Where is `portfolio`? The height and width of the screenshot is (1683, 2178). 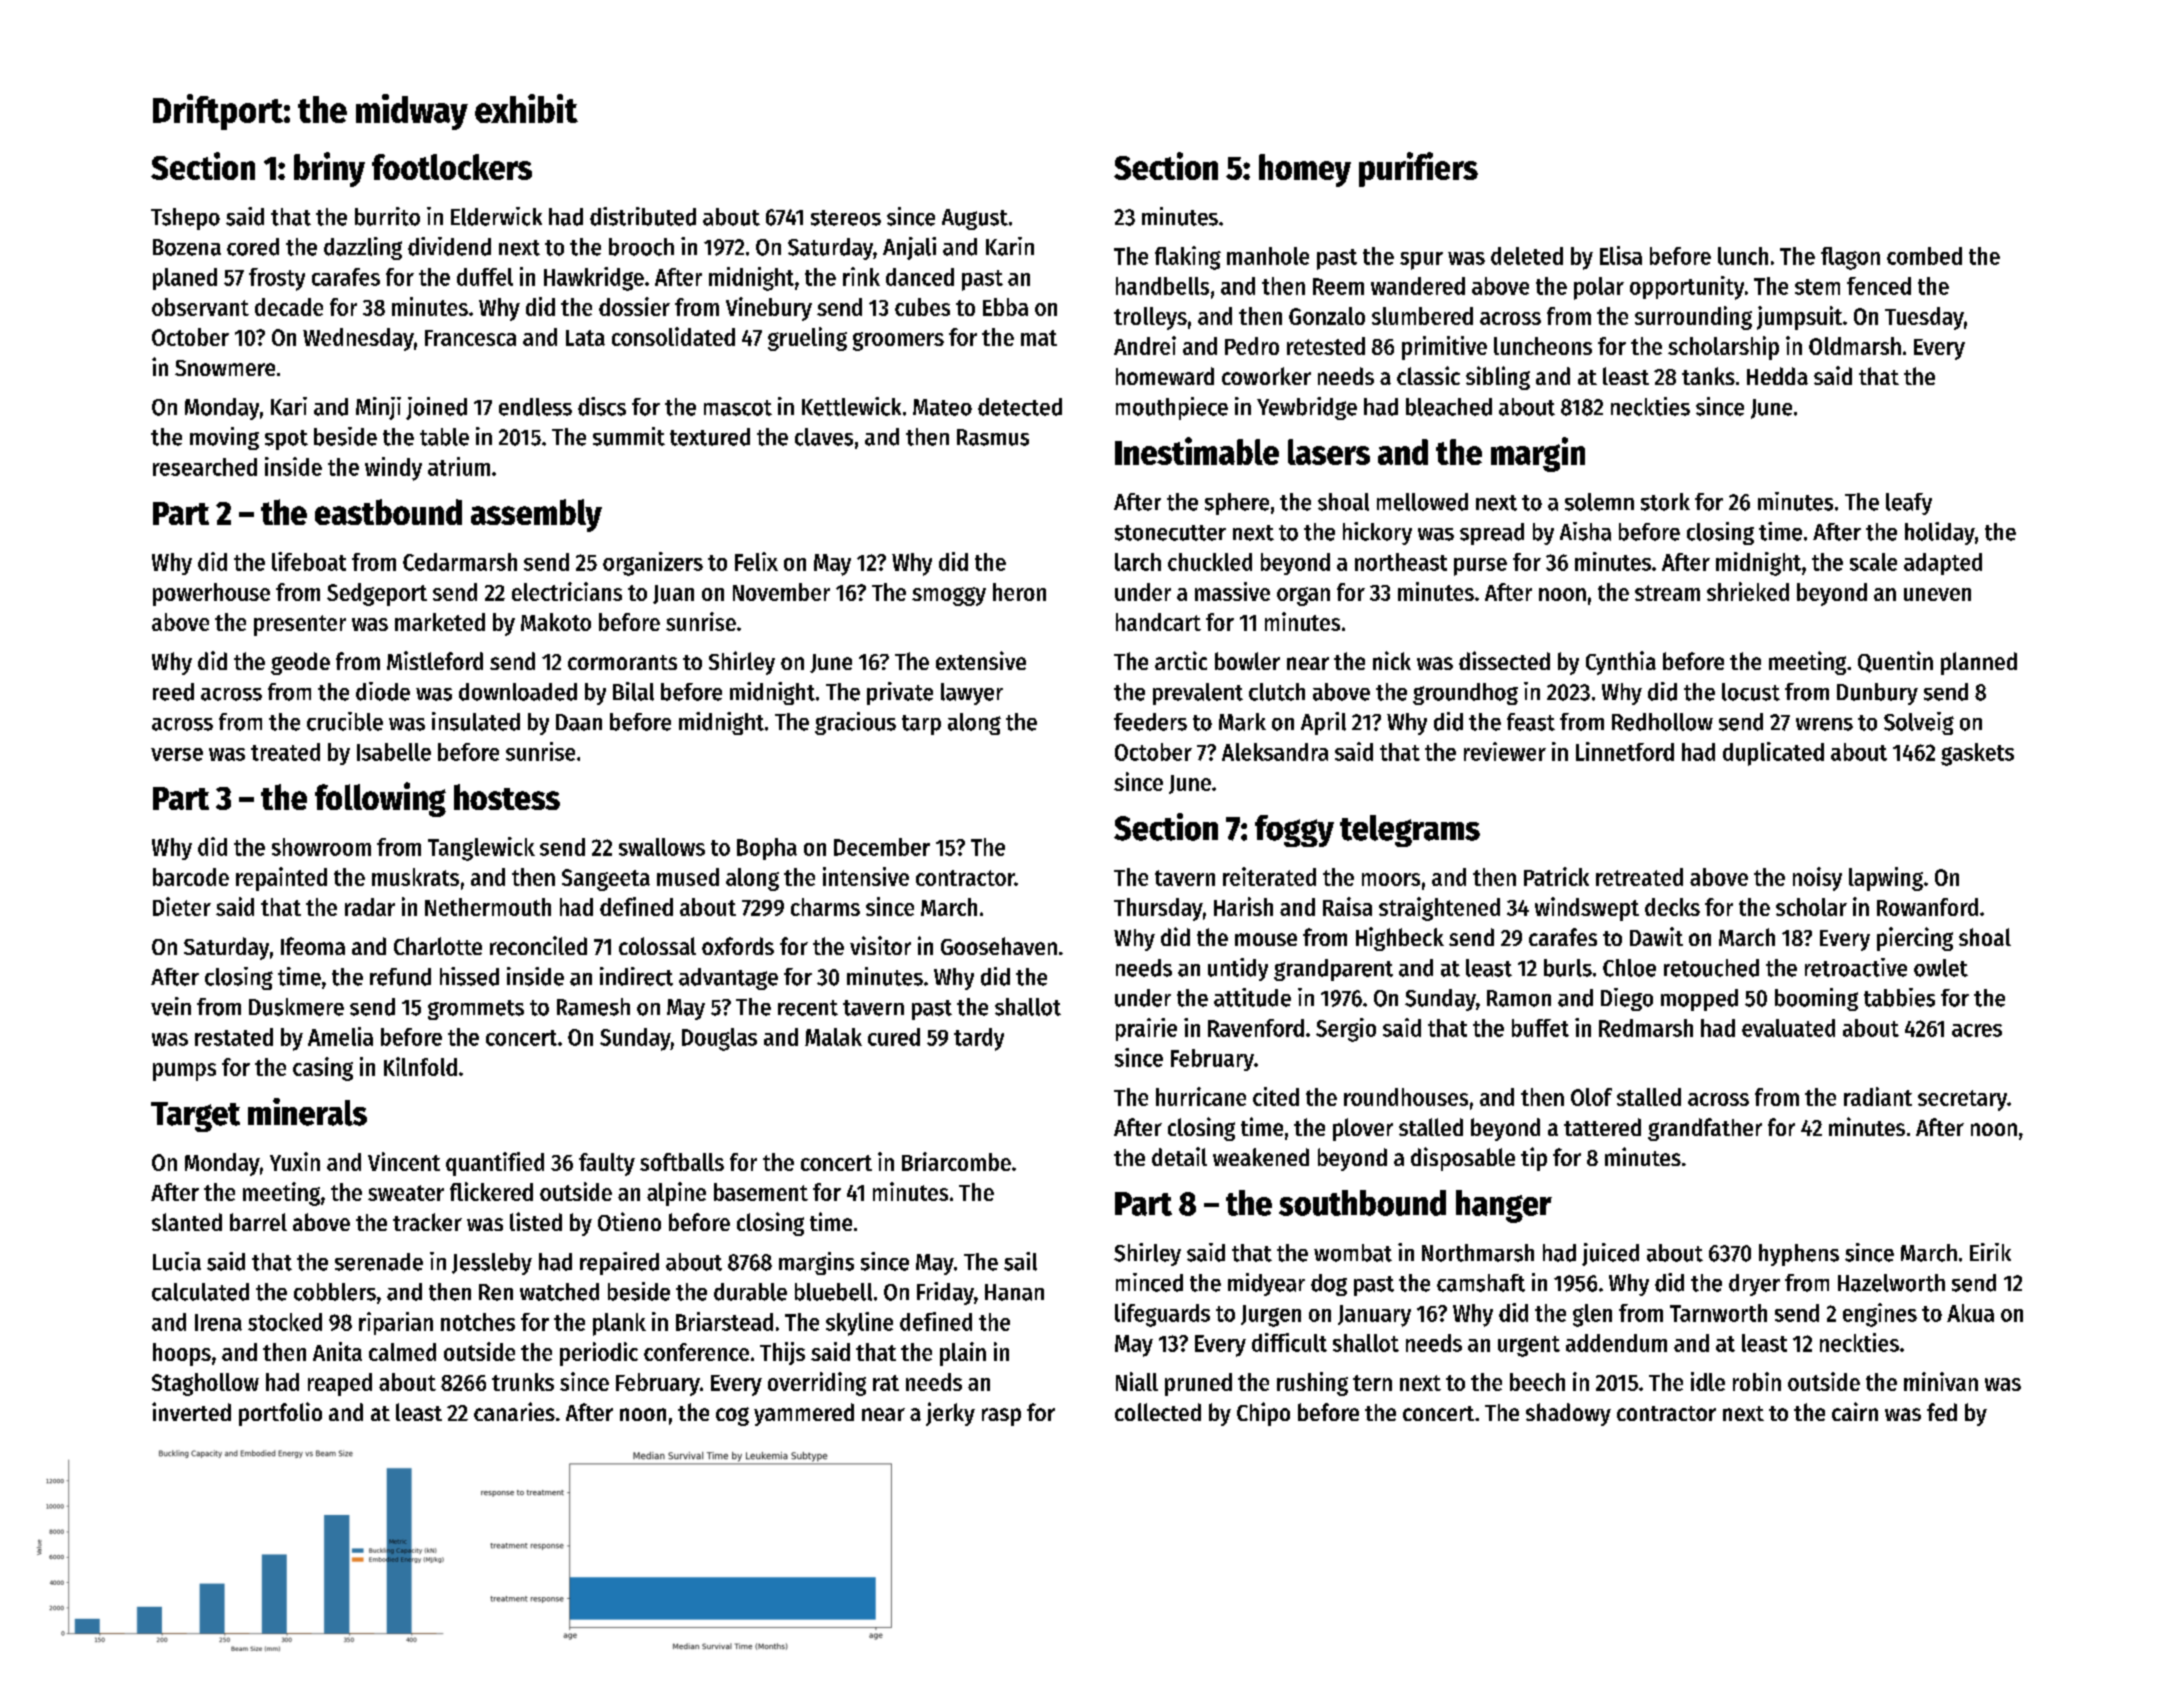 portfolio is located at coordinates (280, 1414).
